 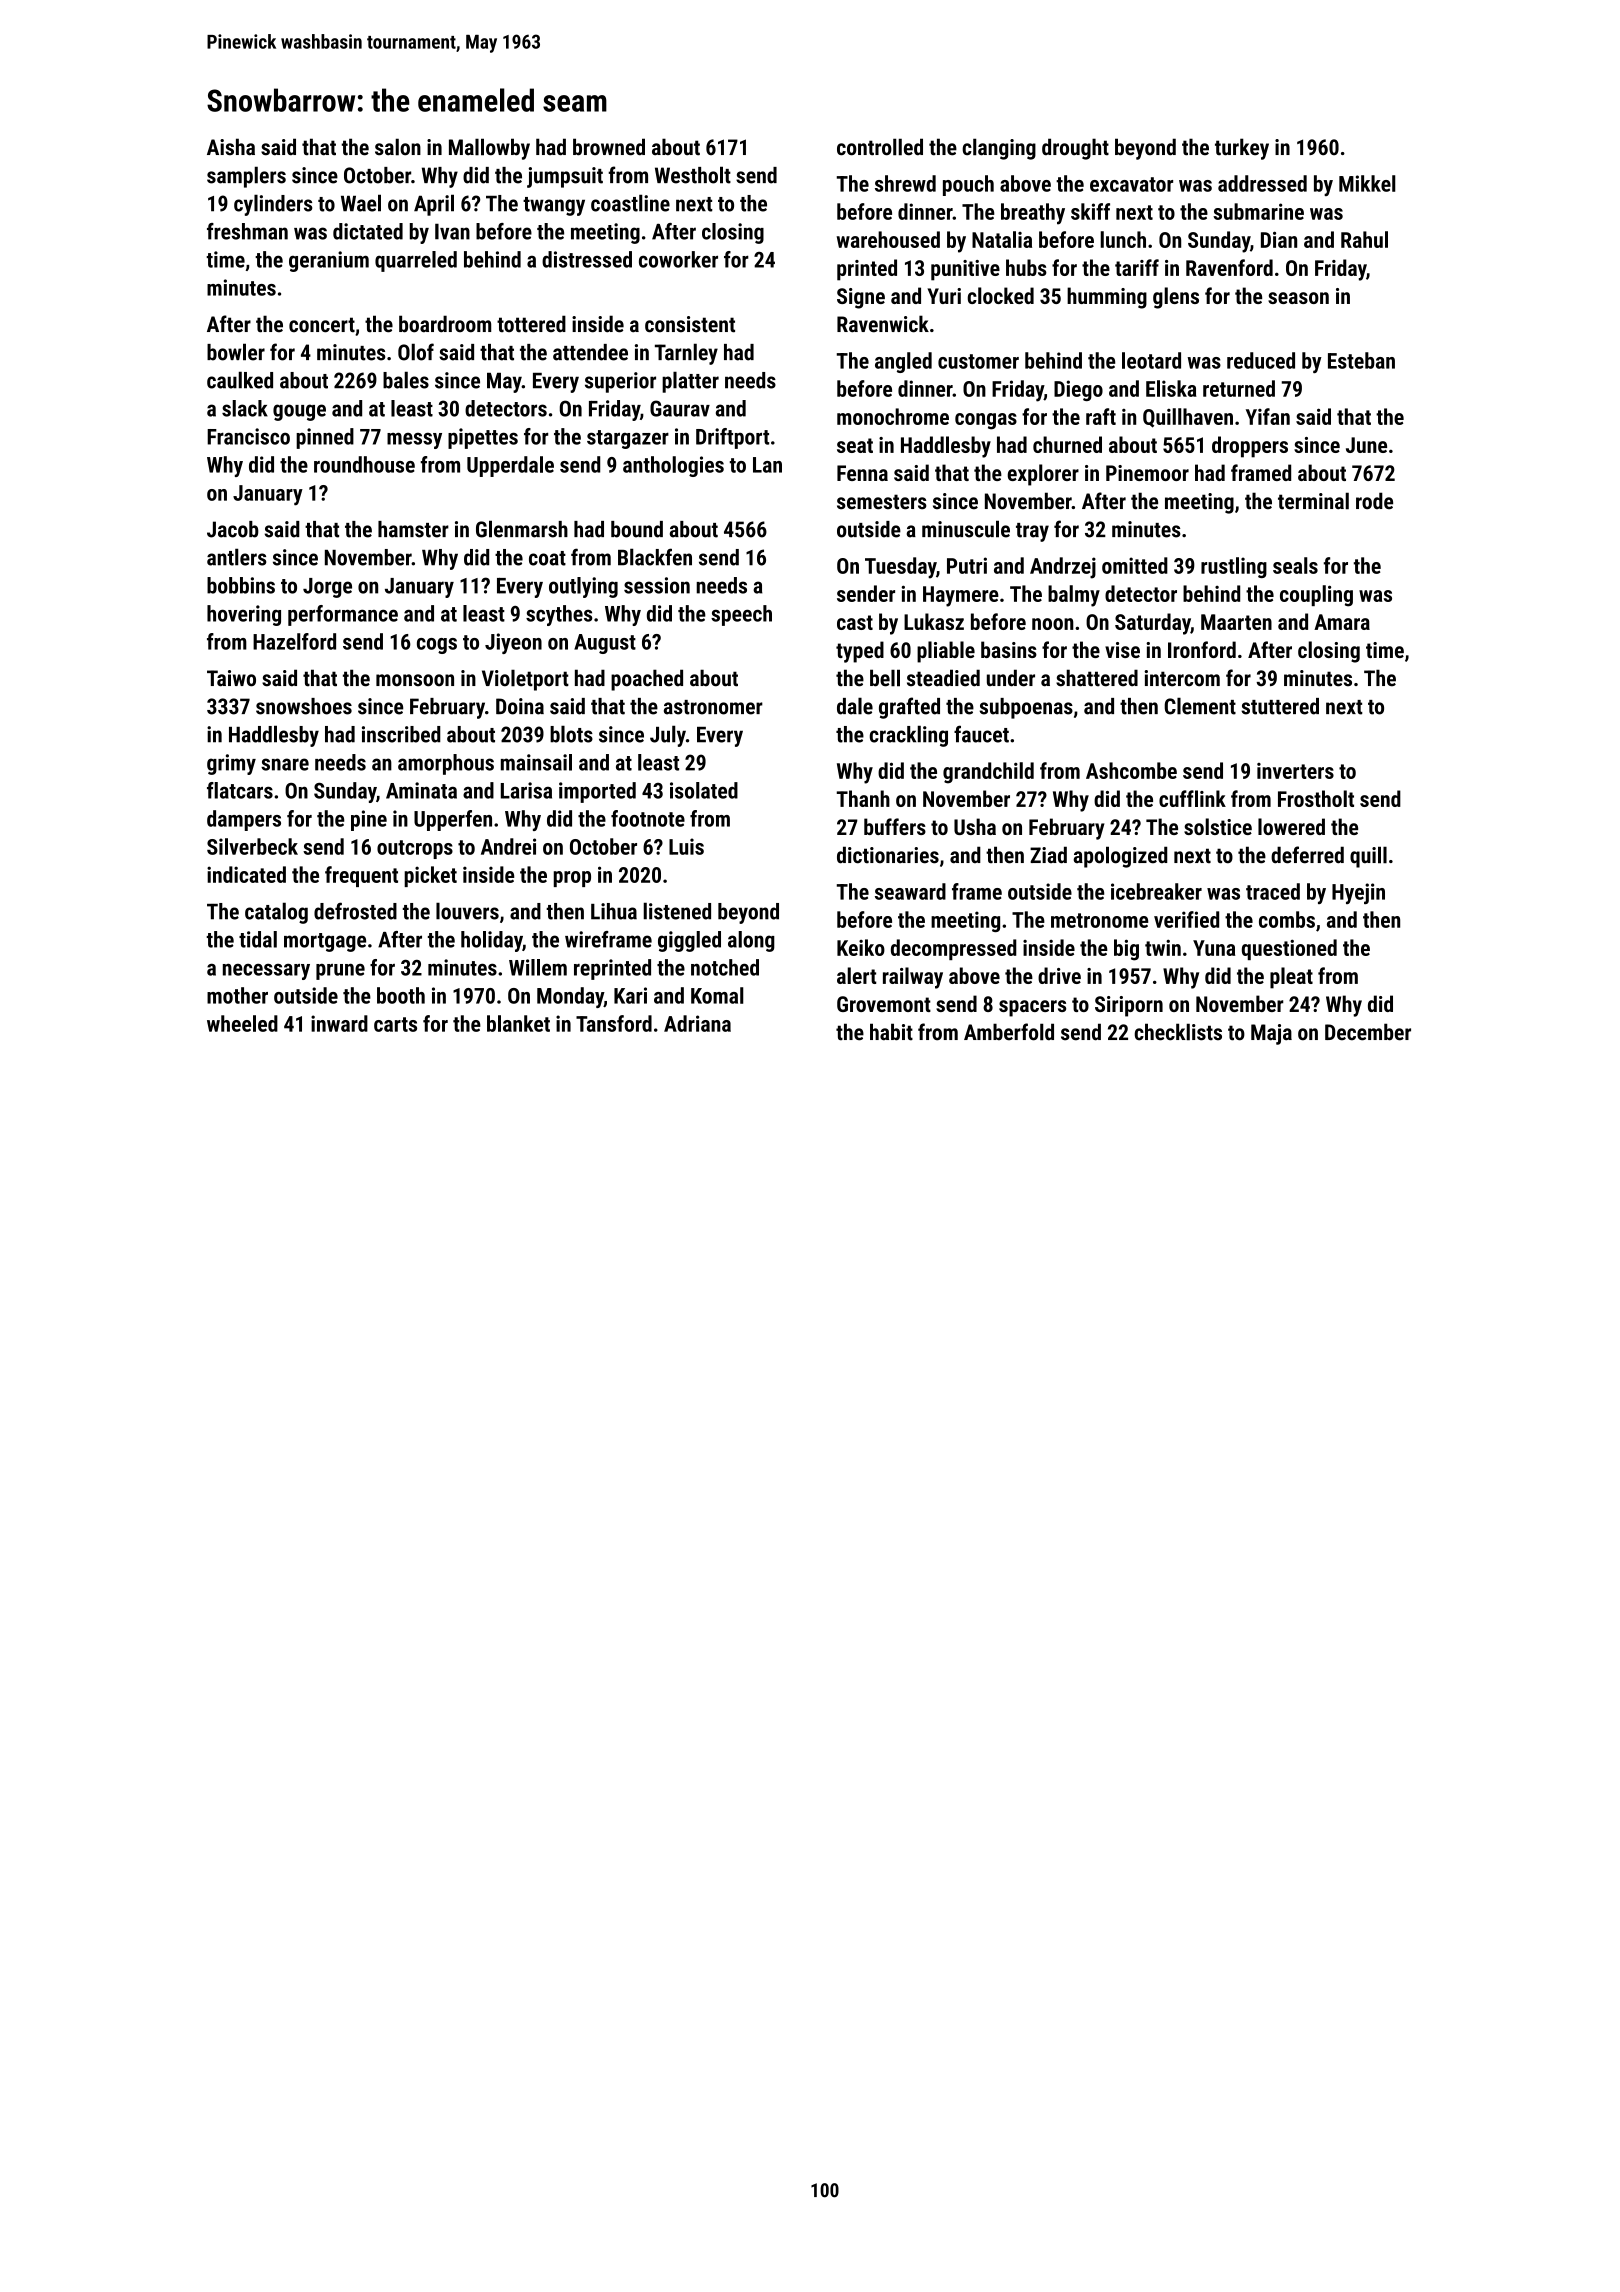 I want to click on caulked, so click(x=240, y=380).
